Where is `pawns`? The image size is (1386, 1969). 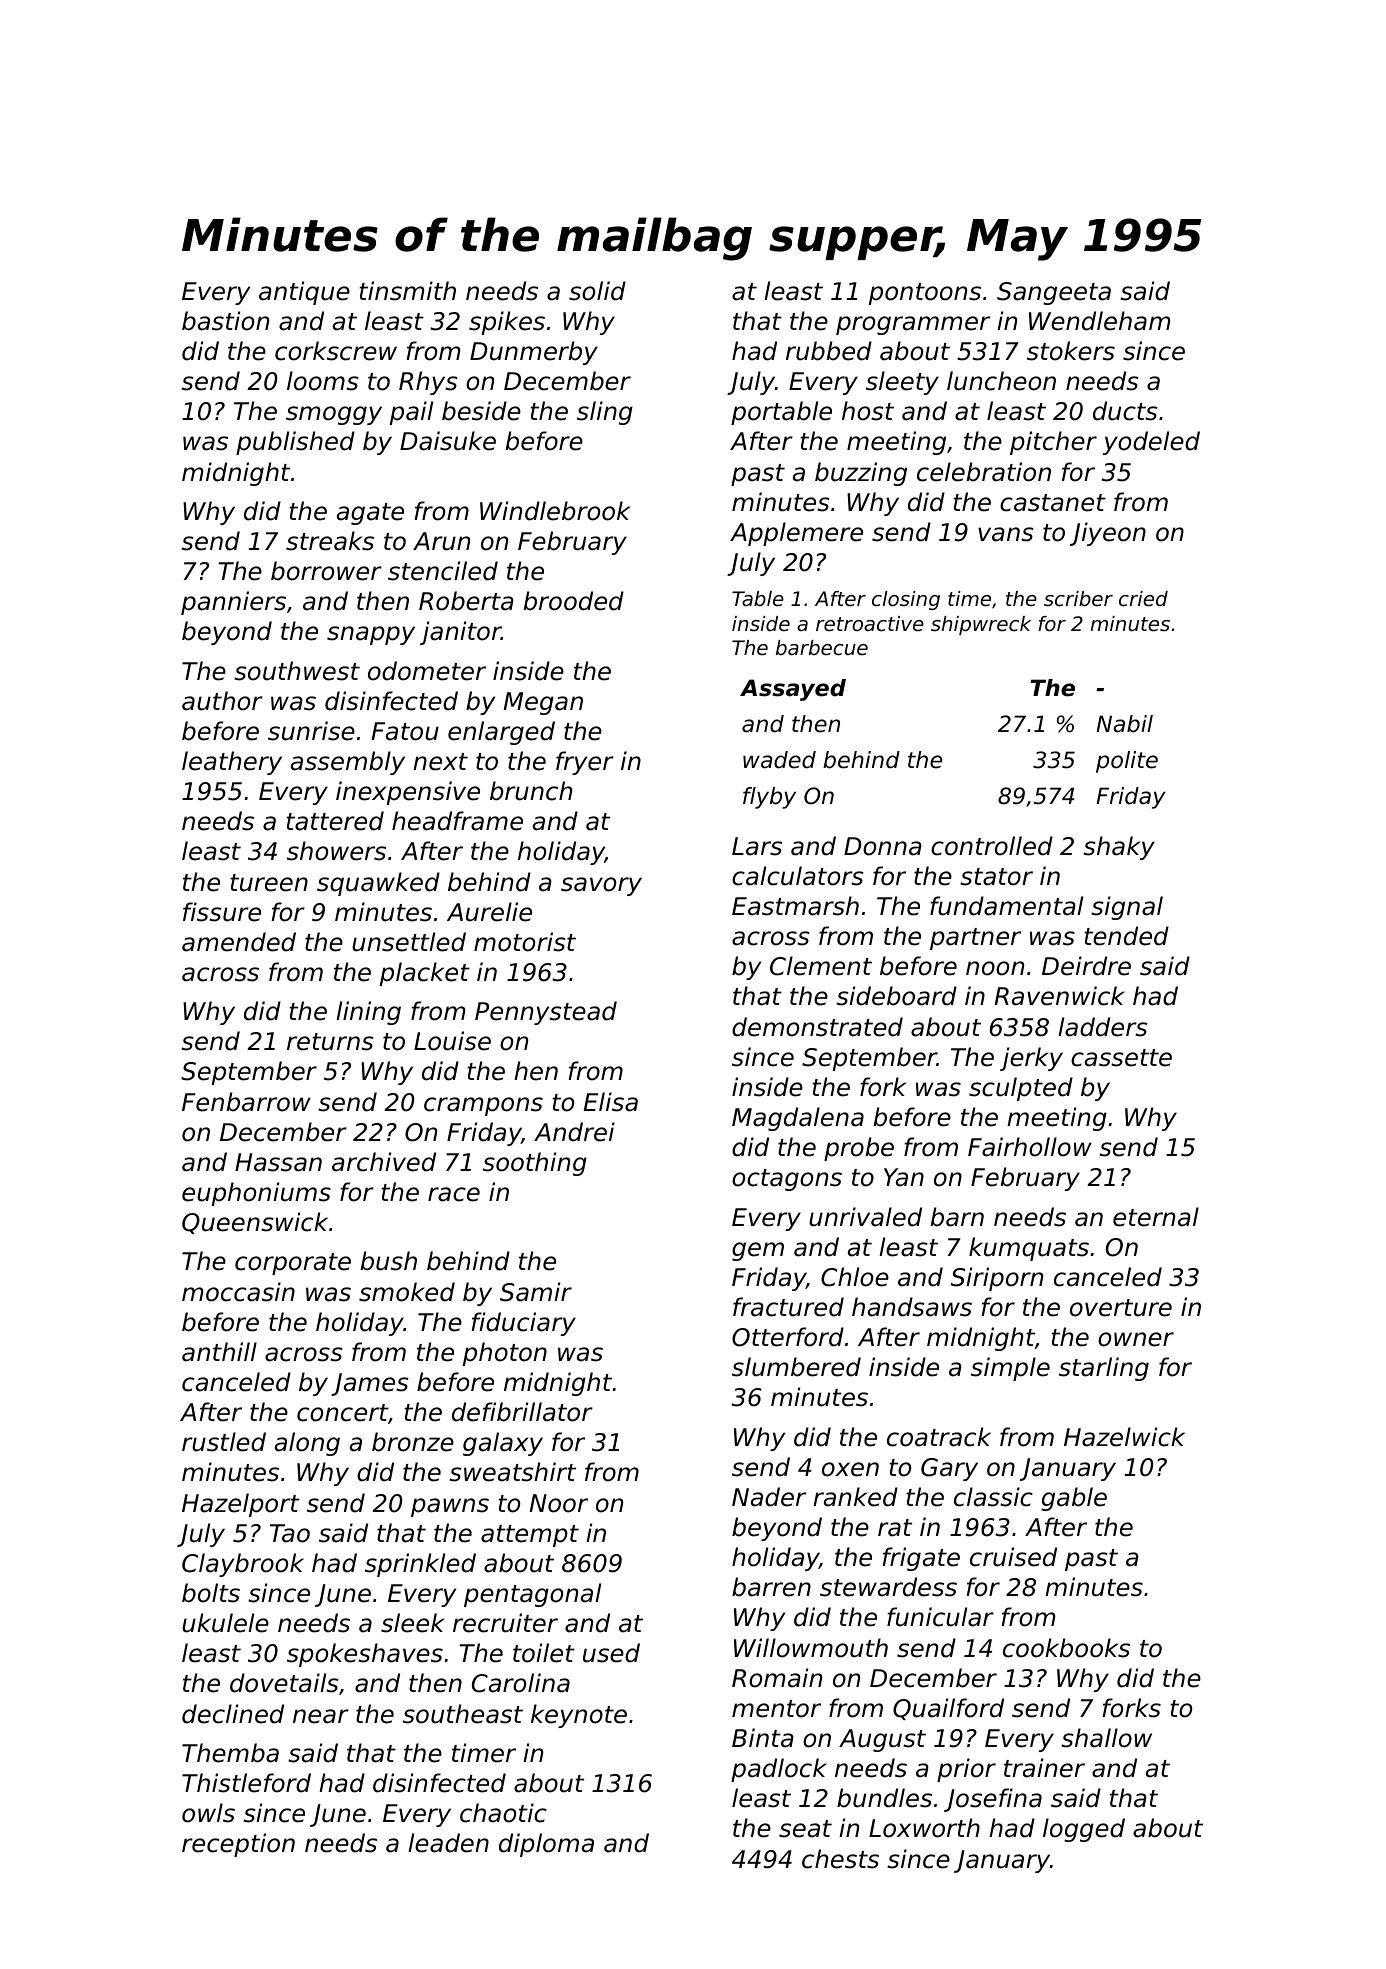
pawns is located at coordinates (450, 1507).
